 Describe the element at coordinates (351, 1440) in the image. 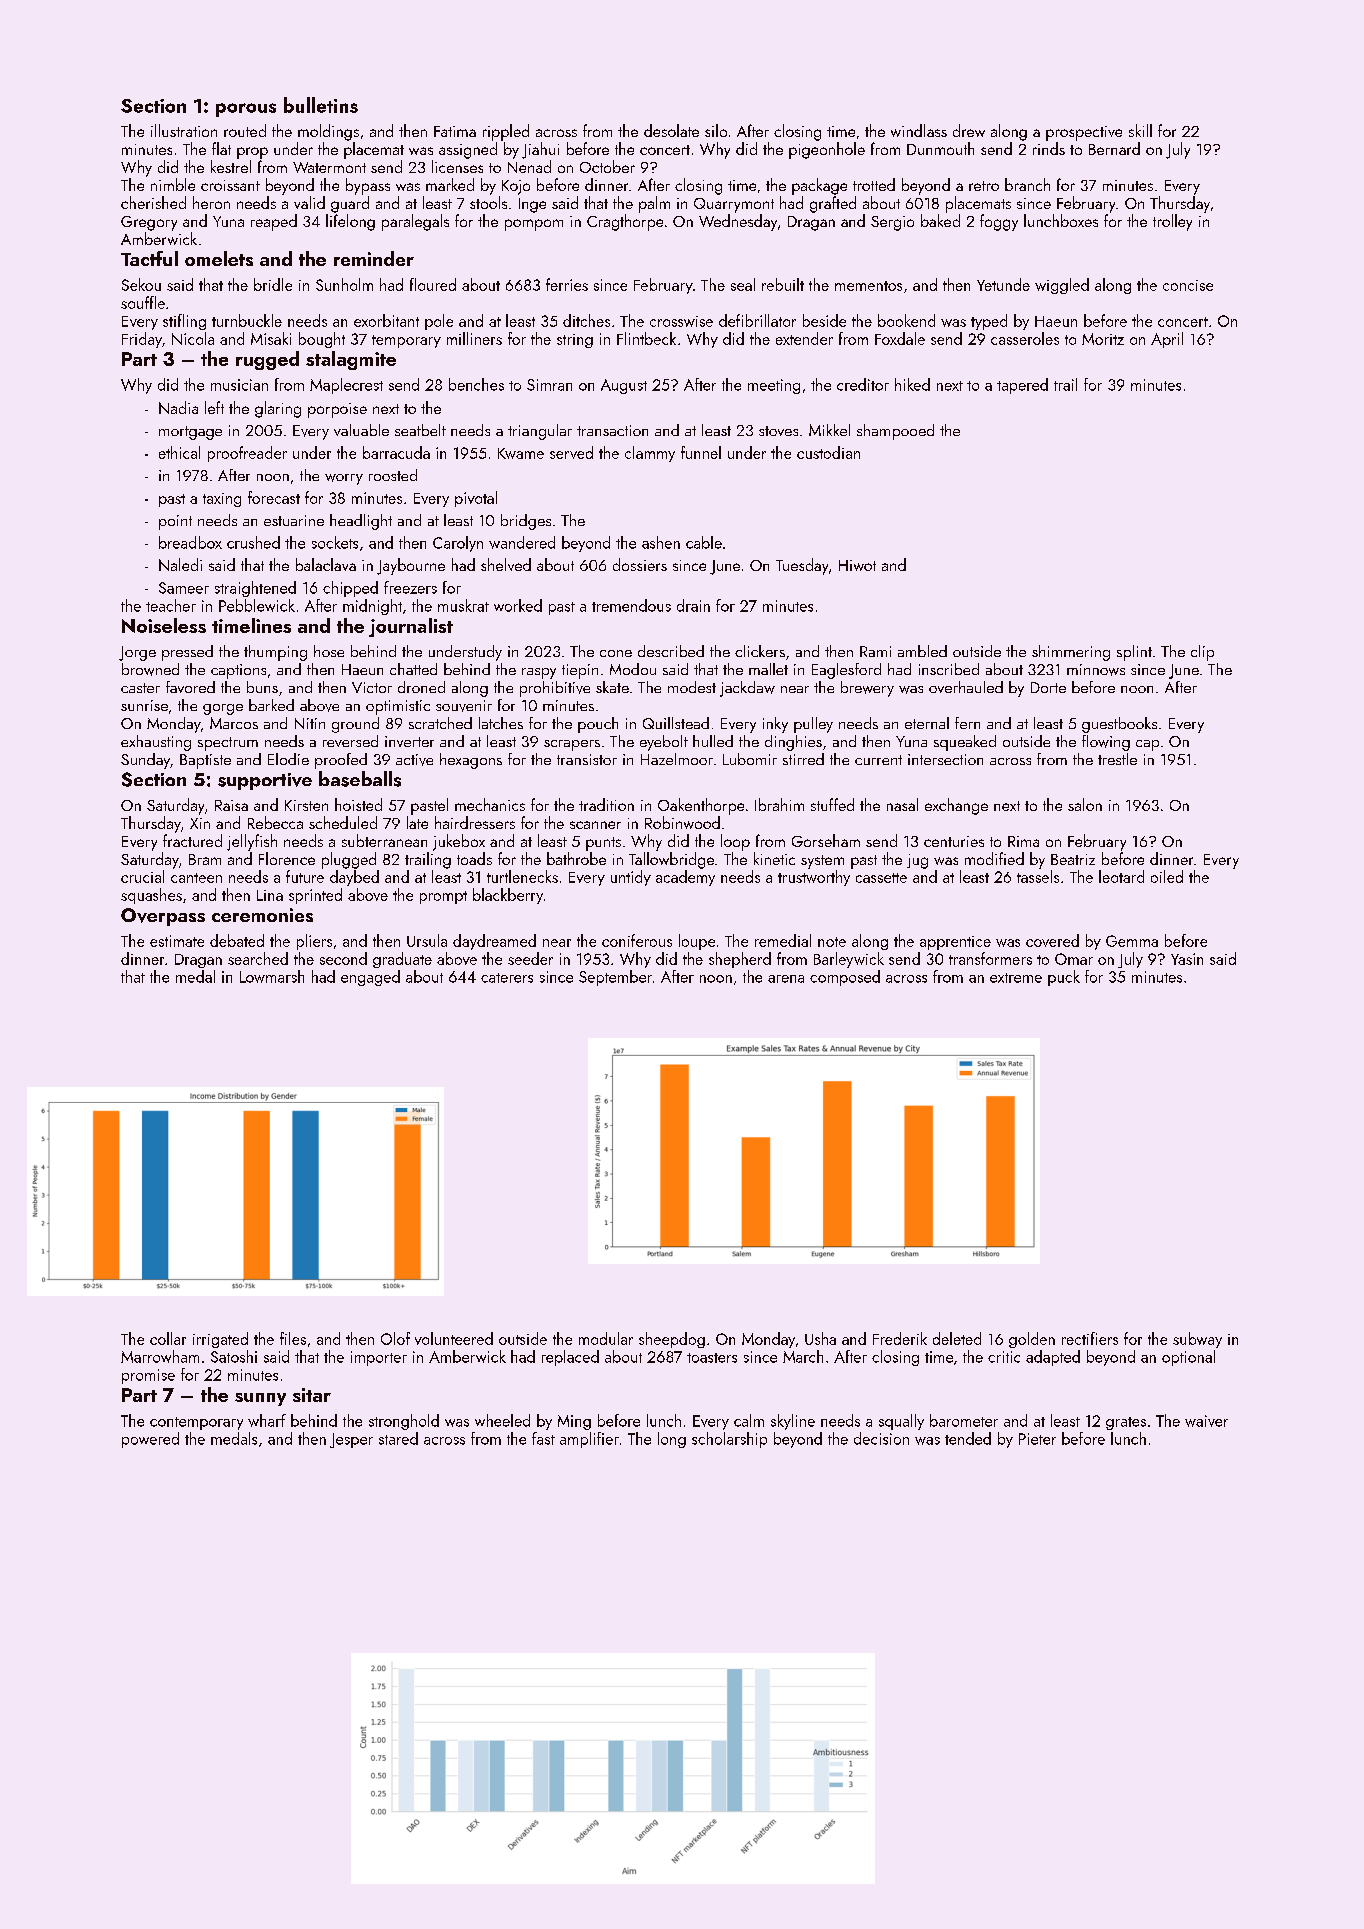

I see `Jesper` at that location.
